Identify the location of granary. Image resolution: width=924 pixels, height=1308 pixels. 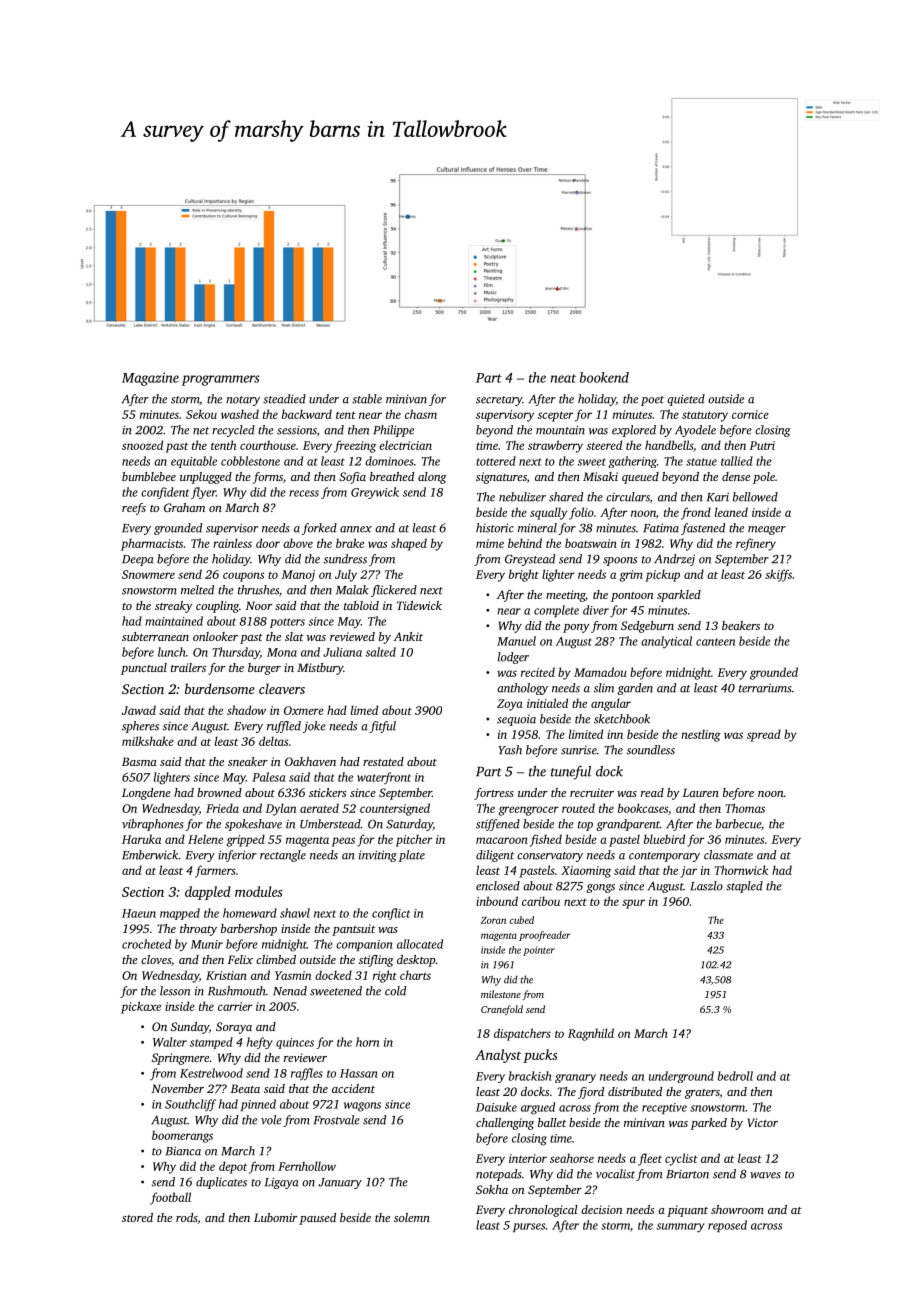
(575, 1078).
